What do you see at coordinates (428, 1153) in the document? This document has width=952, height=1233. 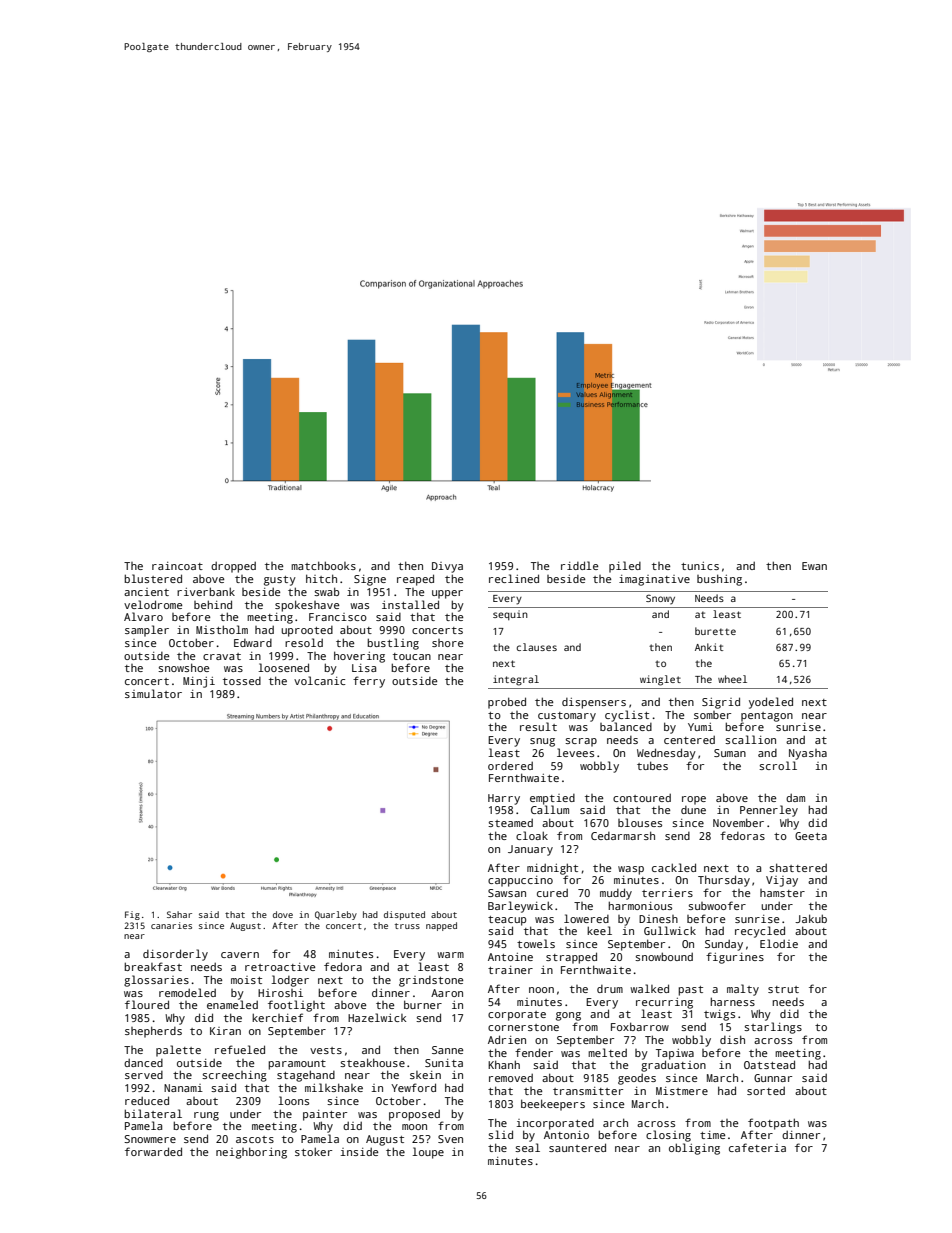 I see `loupe` at bounding box center [428, 1153].
